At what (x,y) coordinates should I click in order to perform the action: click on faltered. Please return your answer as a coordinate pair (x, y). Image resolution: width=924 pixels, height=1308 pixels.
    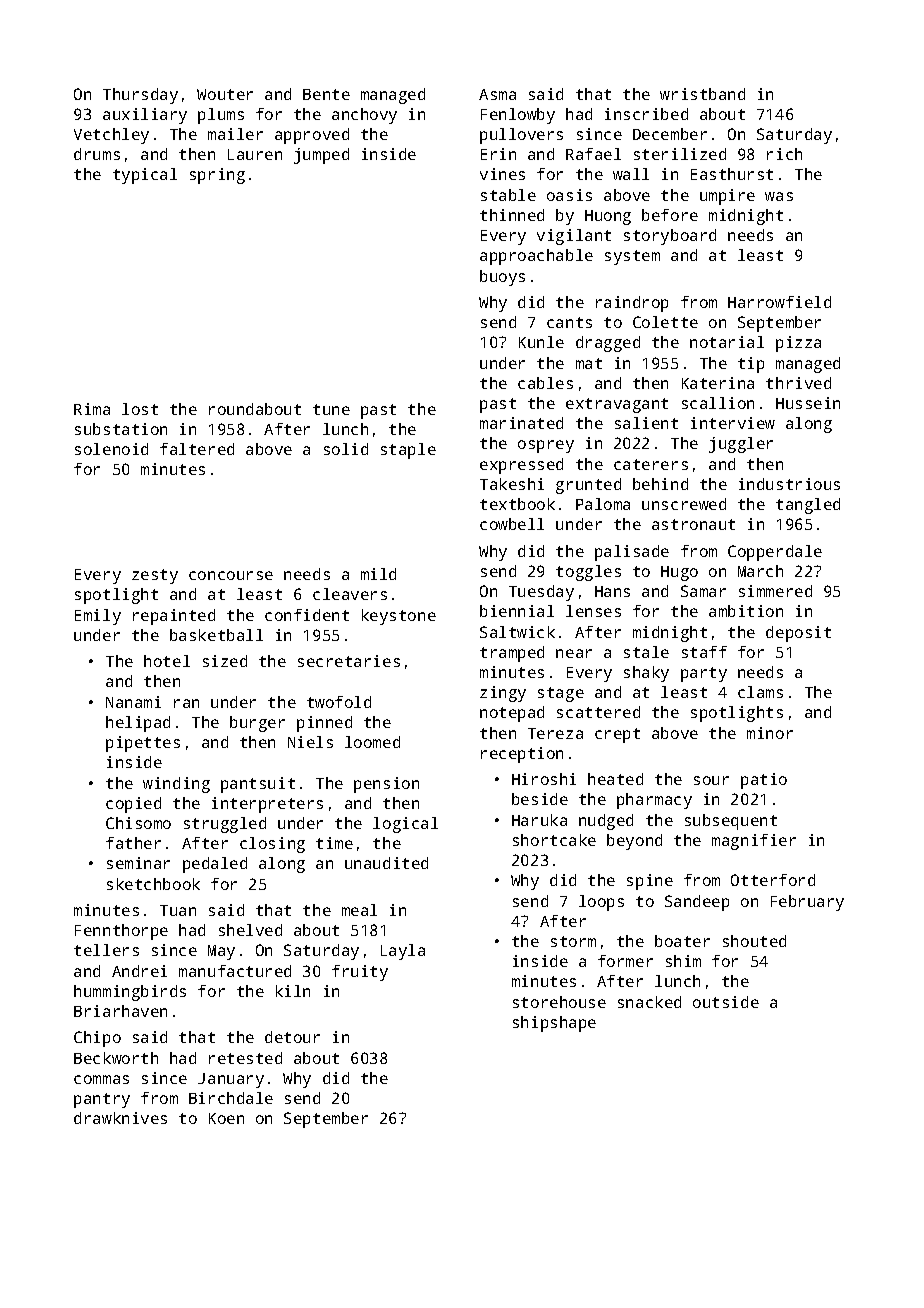
    Looking at the image, I should click on (197, 449).
